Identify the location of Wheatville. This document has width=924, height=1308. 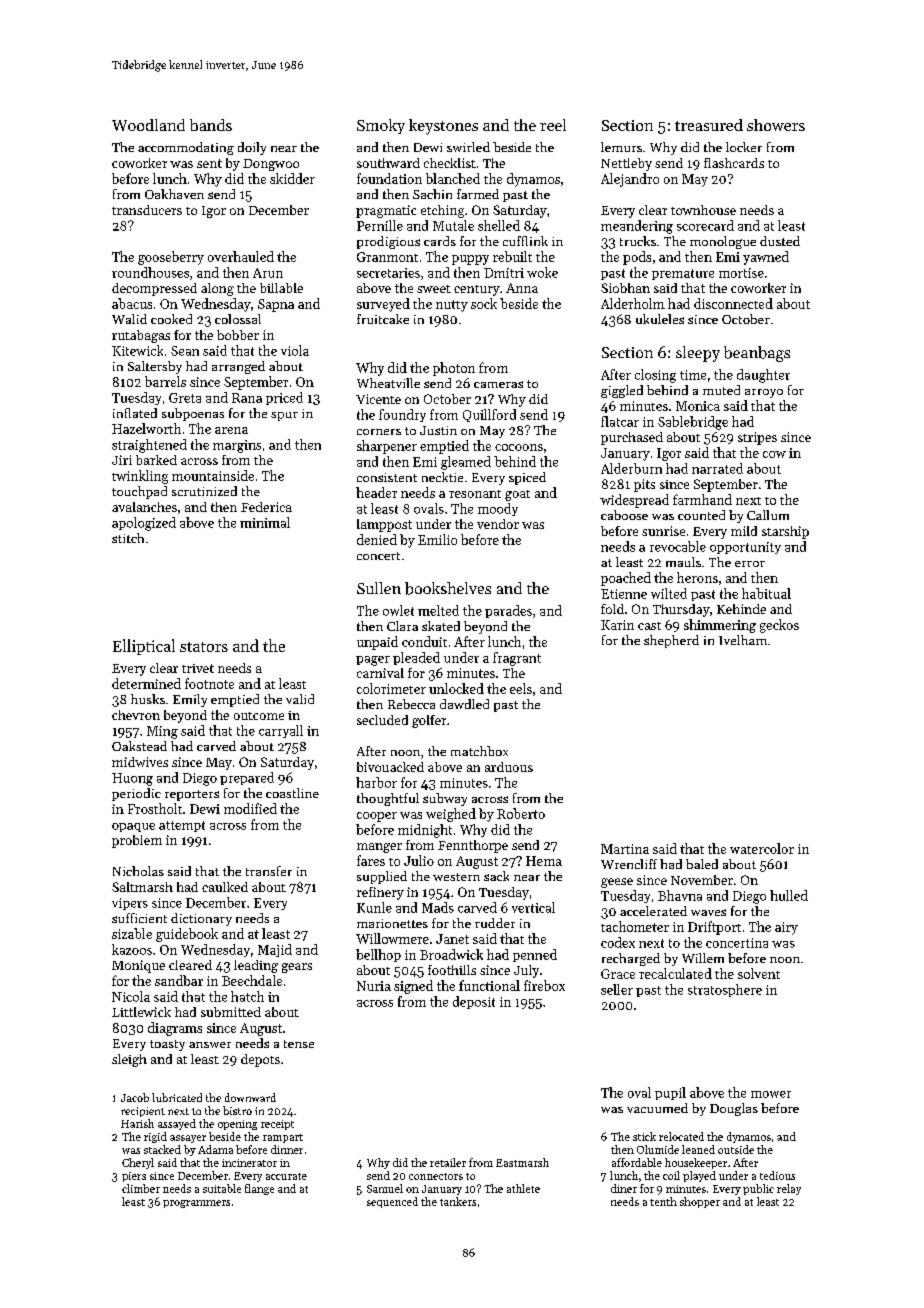
(388, 383).
